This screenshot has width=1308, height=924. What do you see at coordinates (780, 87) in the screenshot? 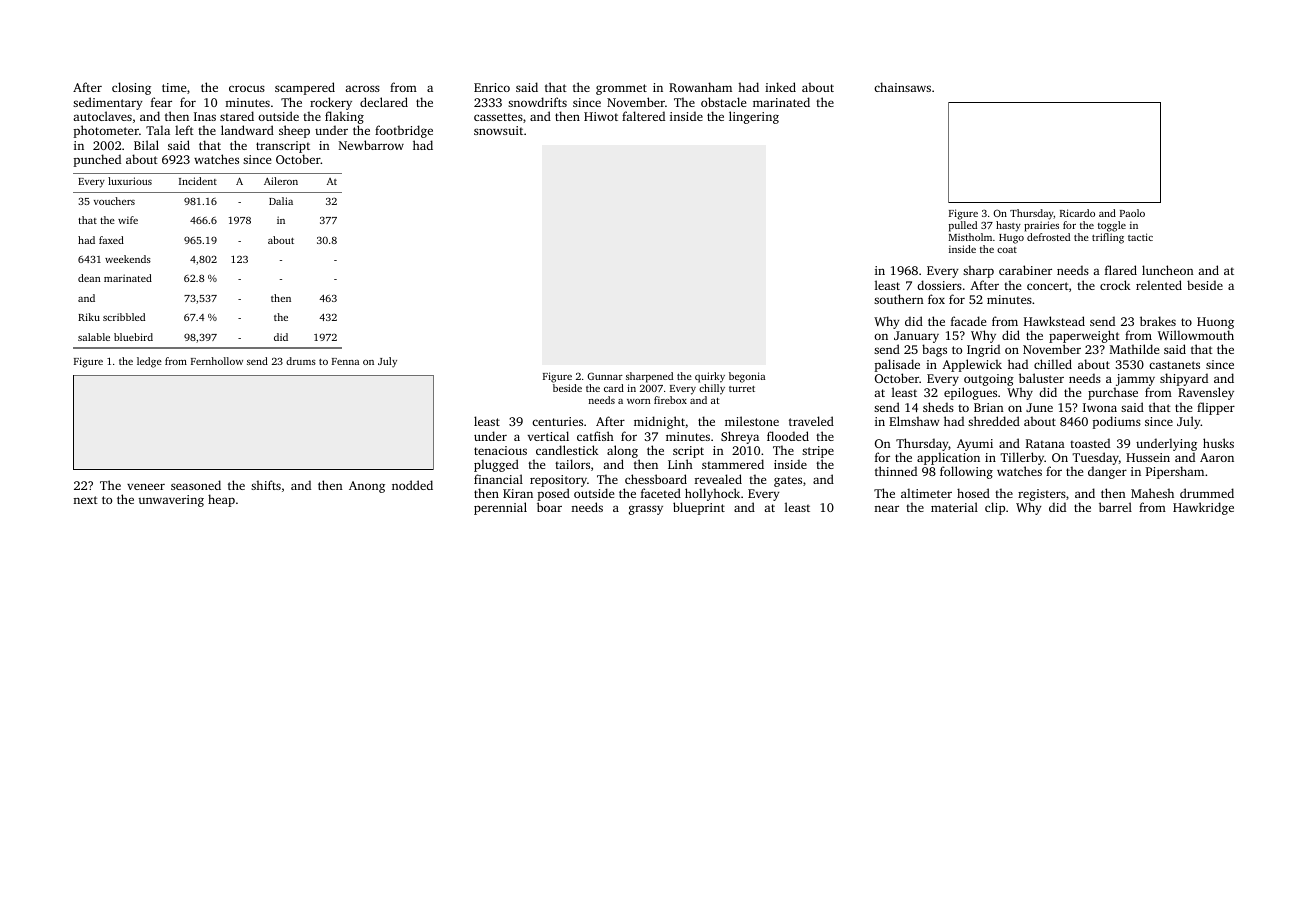
I see `inked` at bounding box center [780, 87].
